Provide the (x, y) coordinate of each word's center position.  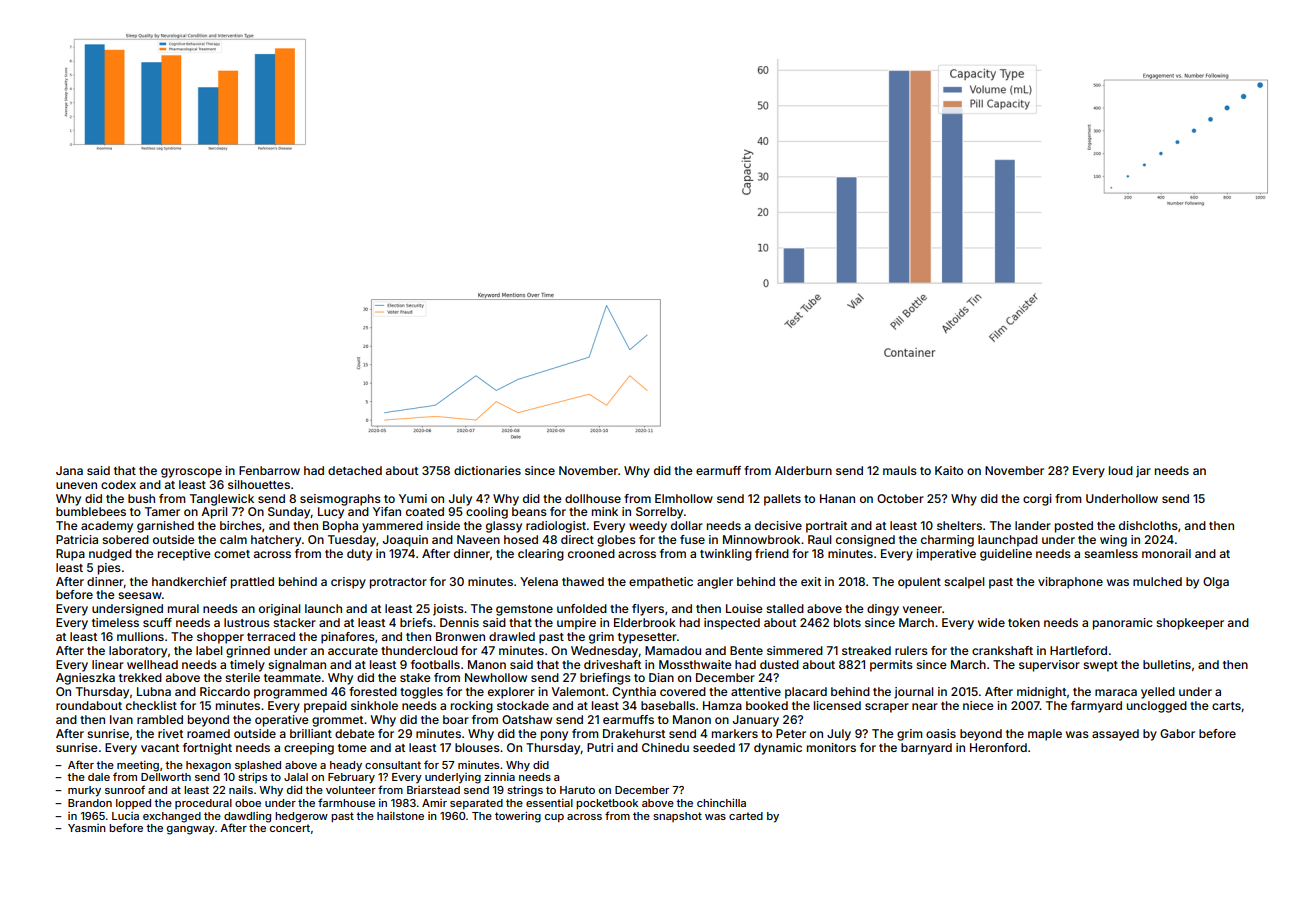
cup (554, 818)
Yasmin (87, 828)
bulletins (1167, 664)
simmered (795, 650)
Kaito (949, 470)
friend (772, 553)
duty (359, 555)
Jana (69, 470)
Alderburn (803, 470)
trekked (140, 677)
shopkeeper (1190, 624)
